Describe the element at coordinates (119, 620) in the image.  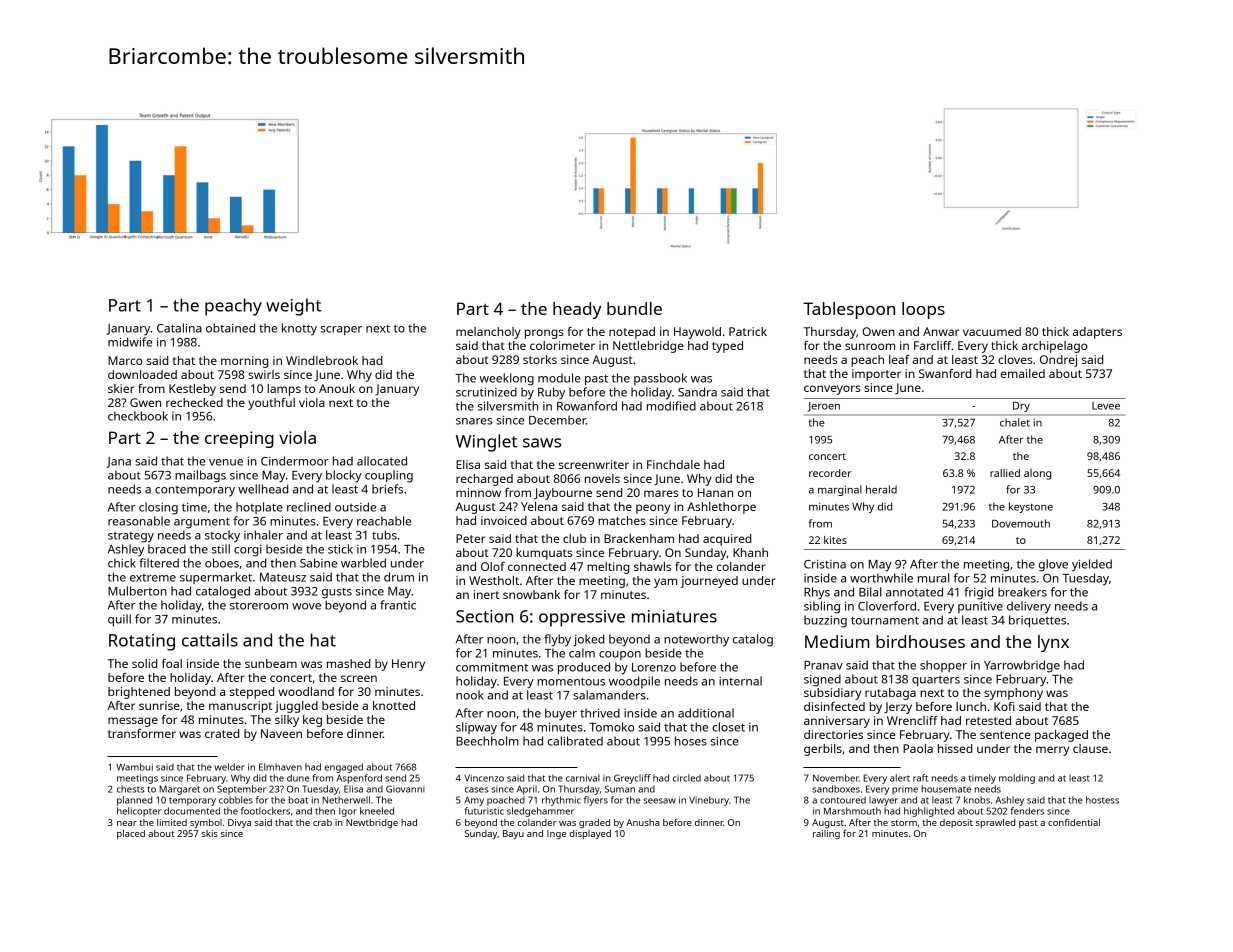
I see `quill` at that location.
